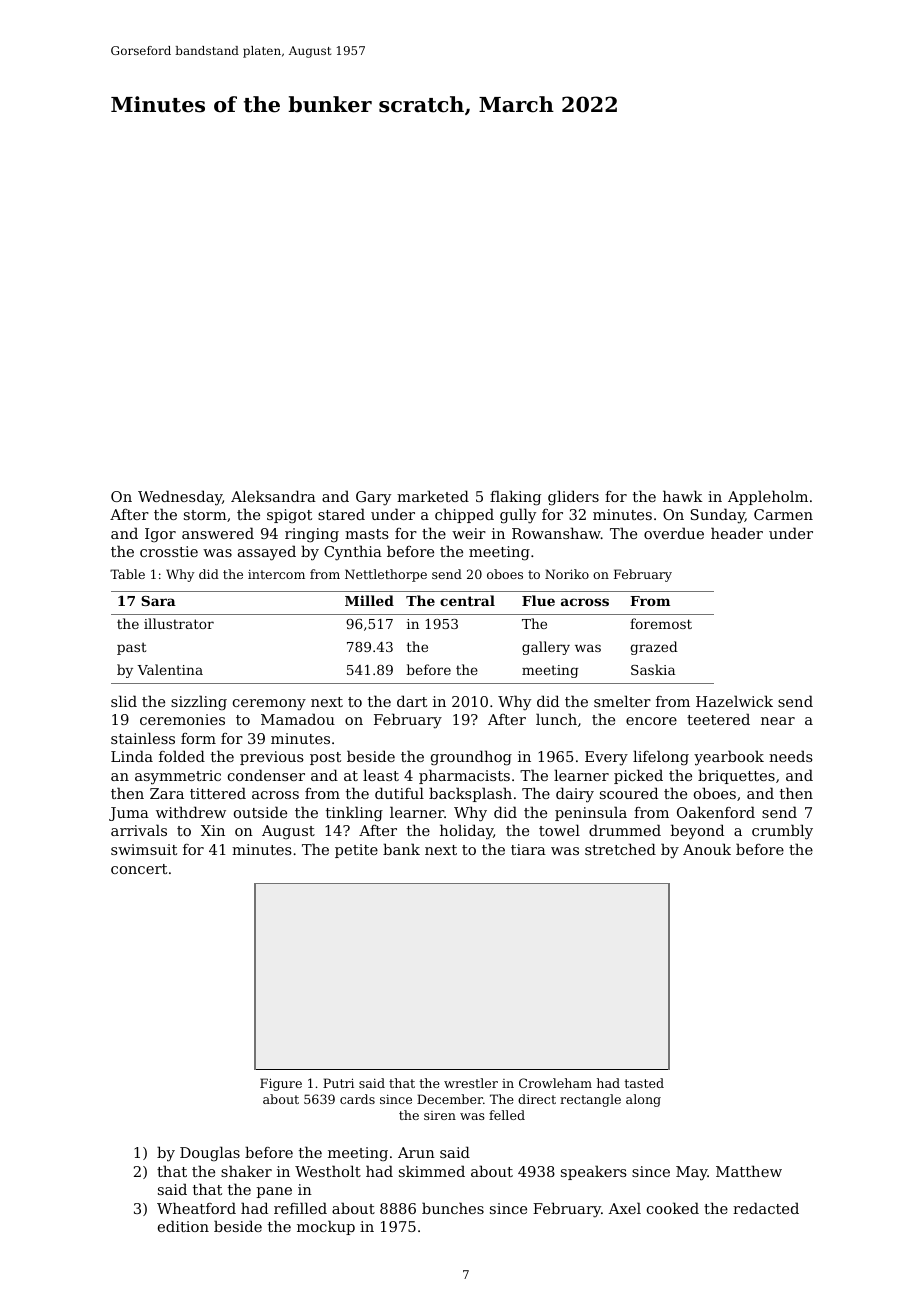 This screenshot has width=924, height=1314. What do you see at coordinates (783, 514) in the screenshot?
I see `Carmen` at bounding box center [783, 514].
